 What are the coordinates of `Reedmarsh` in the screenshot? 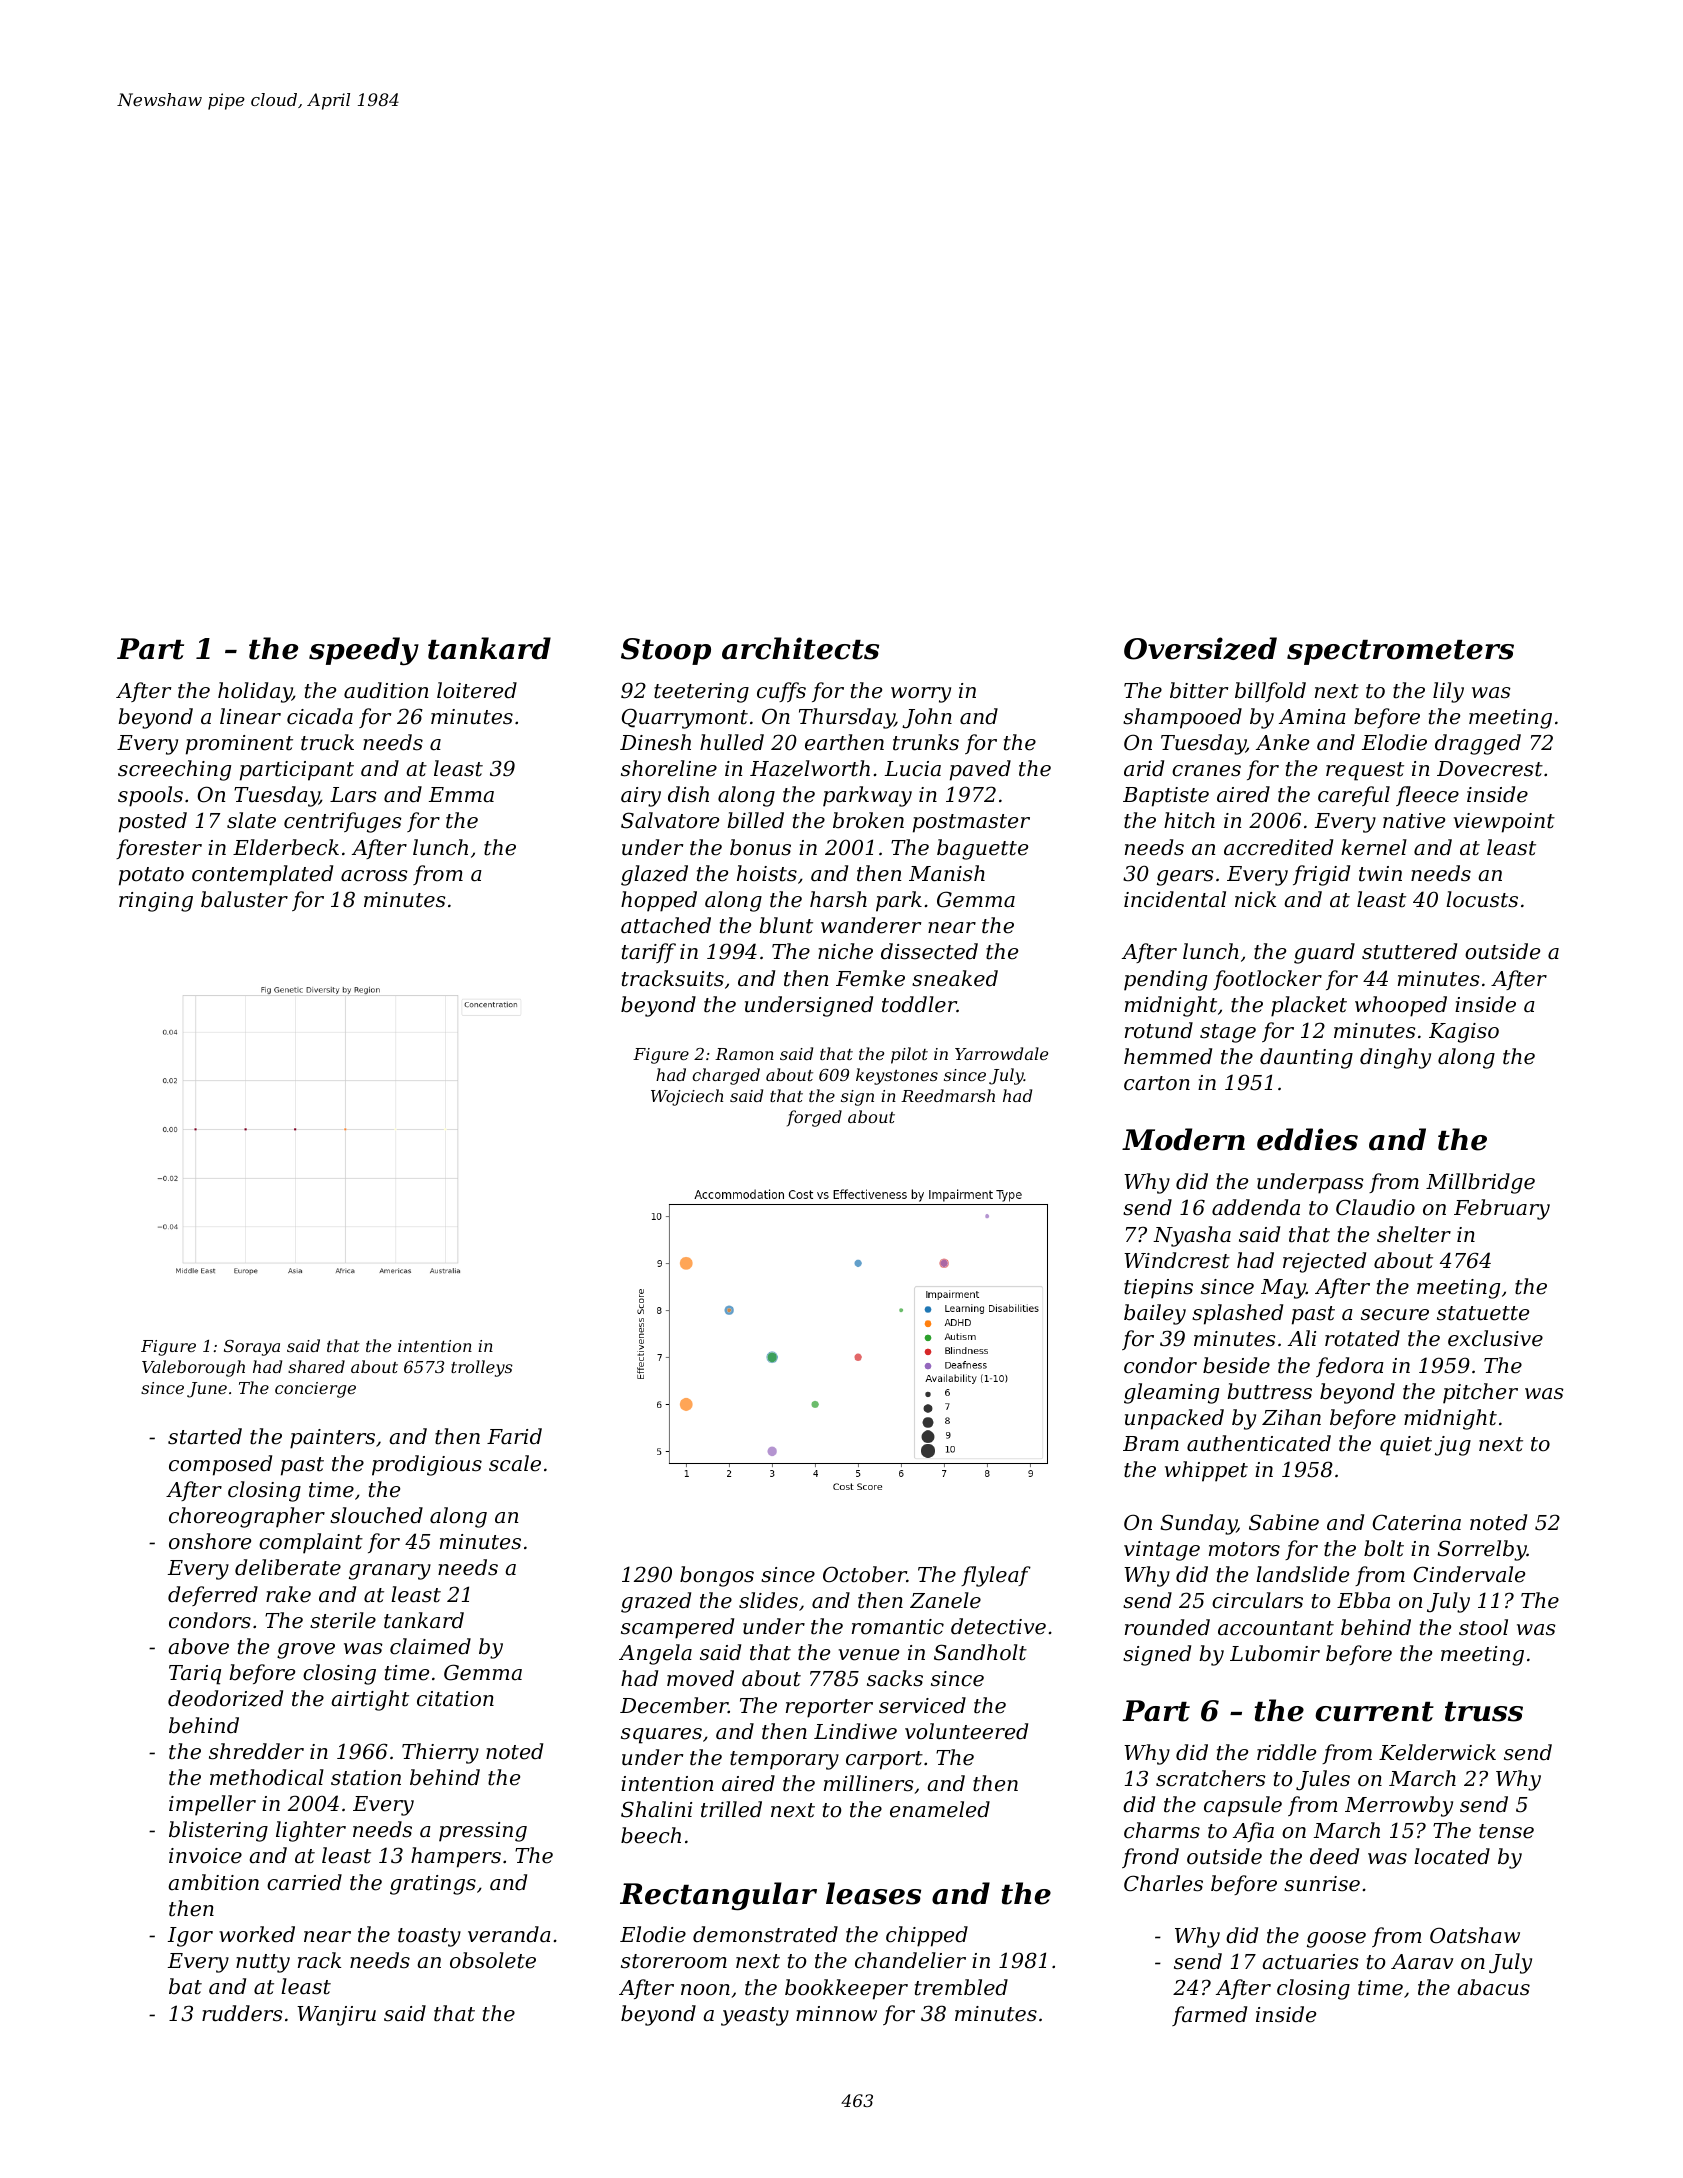 It's located at (948, 1095).
